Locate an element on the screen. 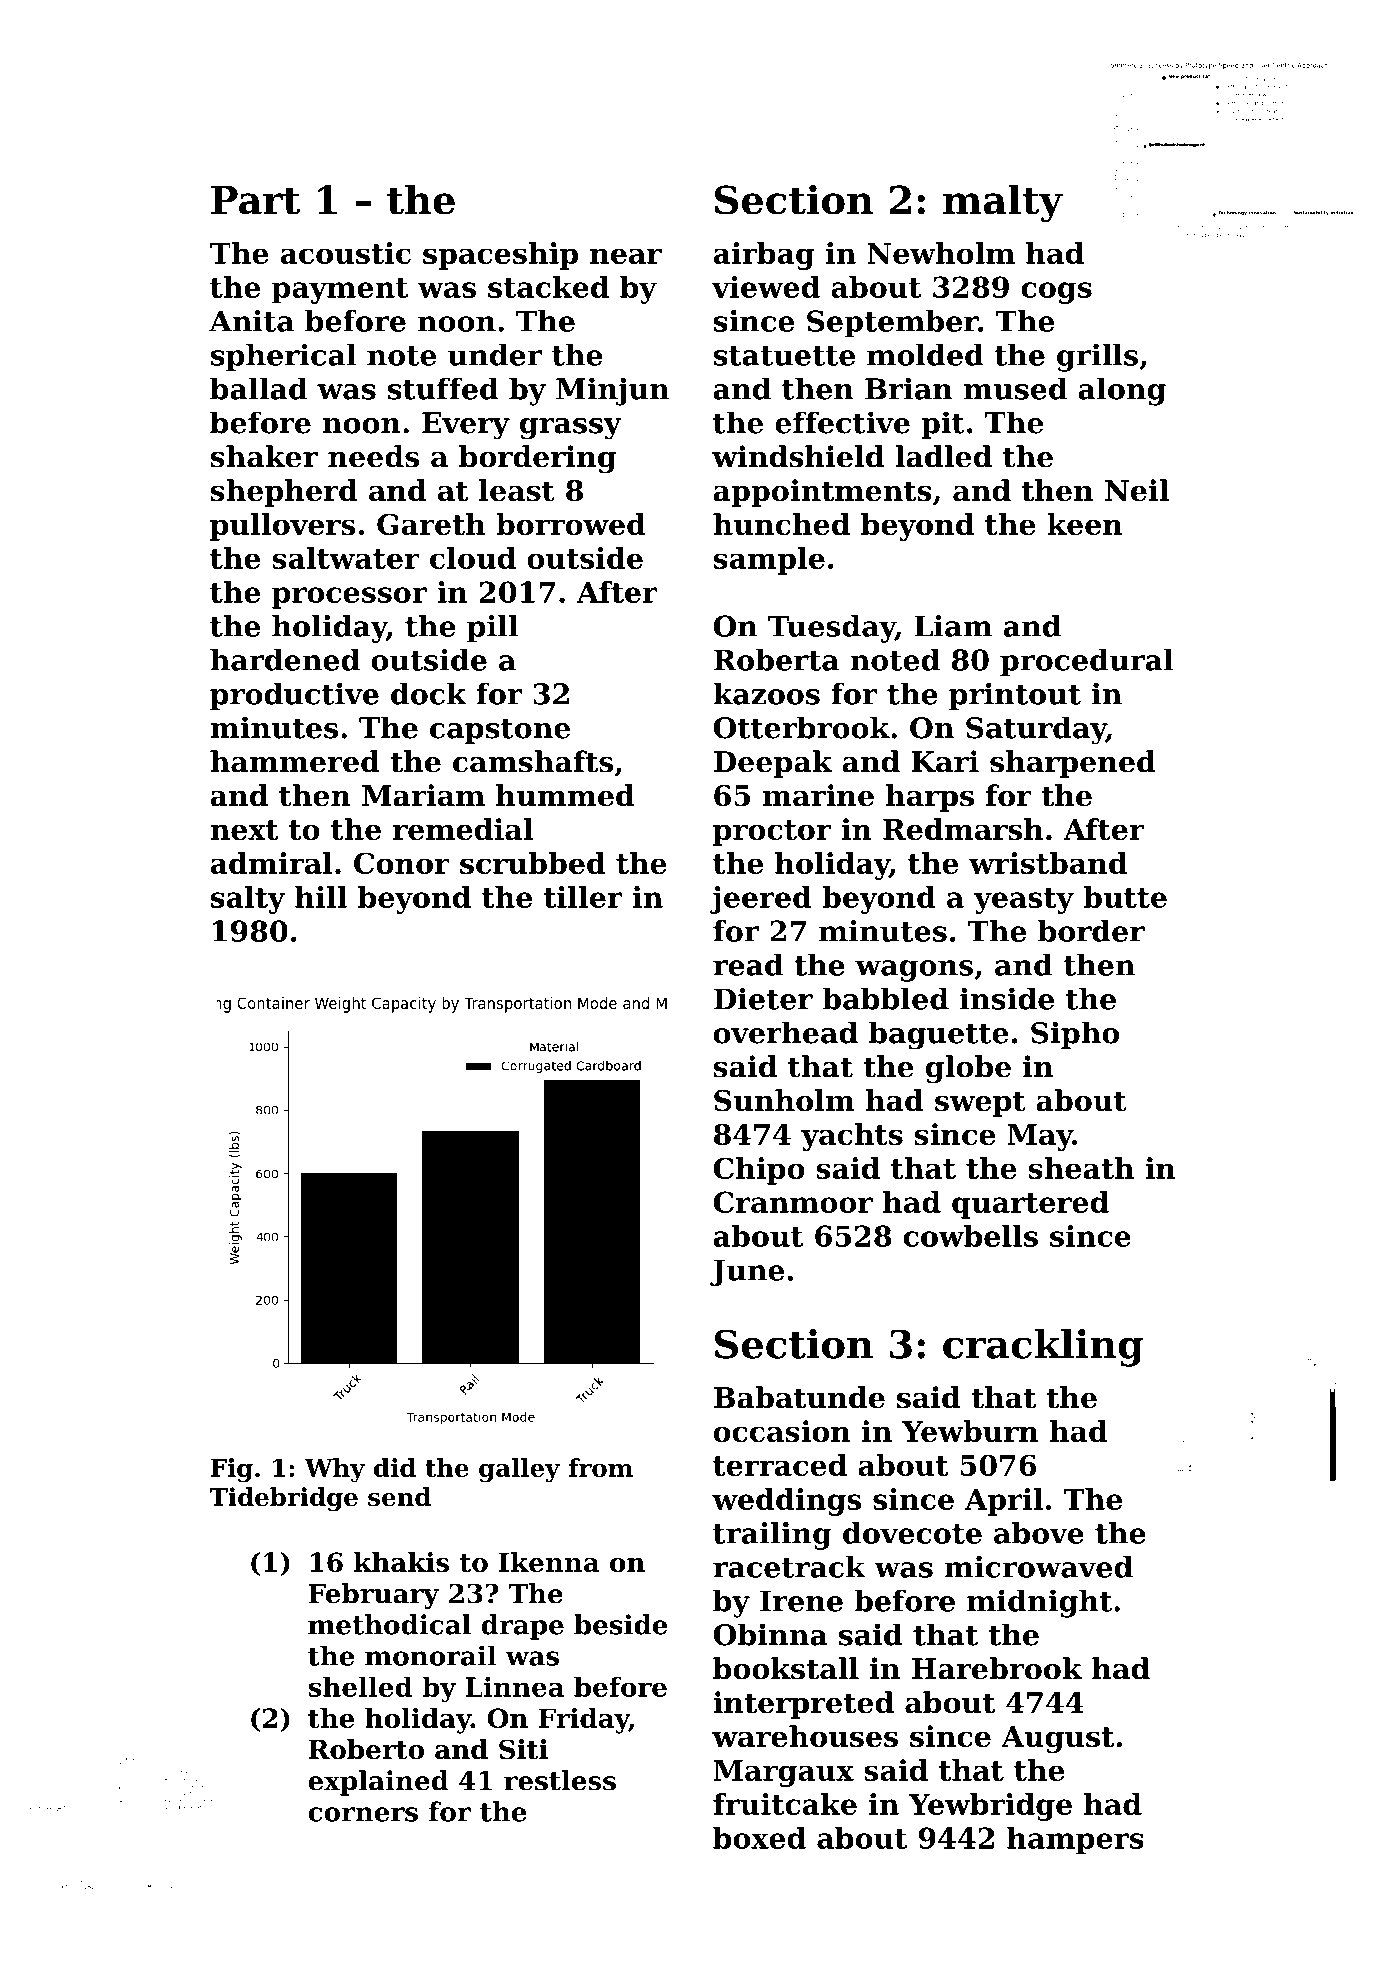  yachts is located at coordinates (852, 1137).
